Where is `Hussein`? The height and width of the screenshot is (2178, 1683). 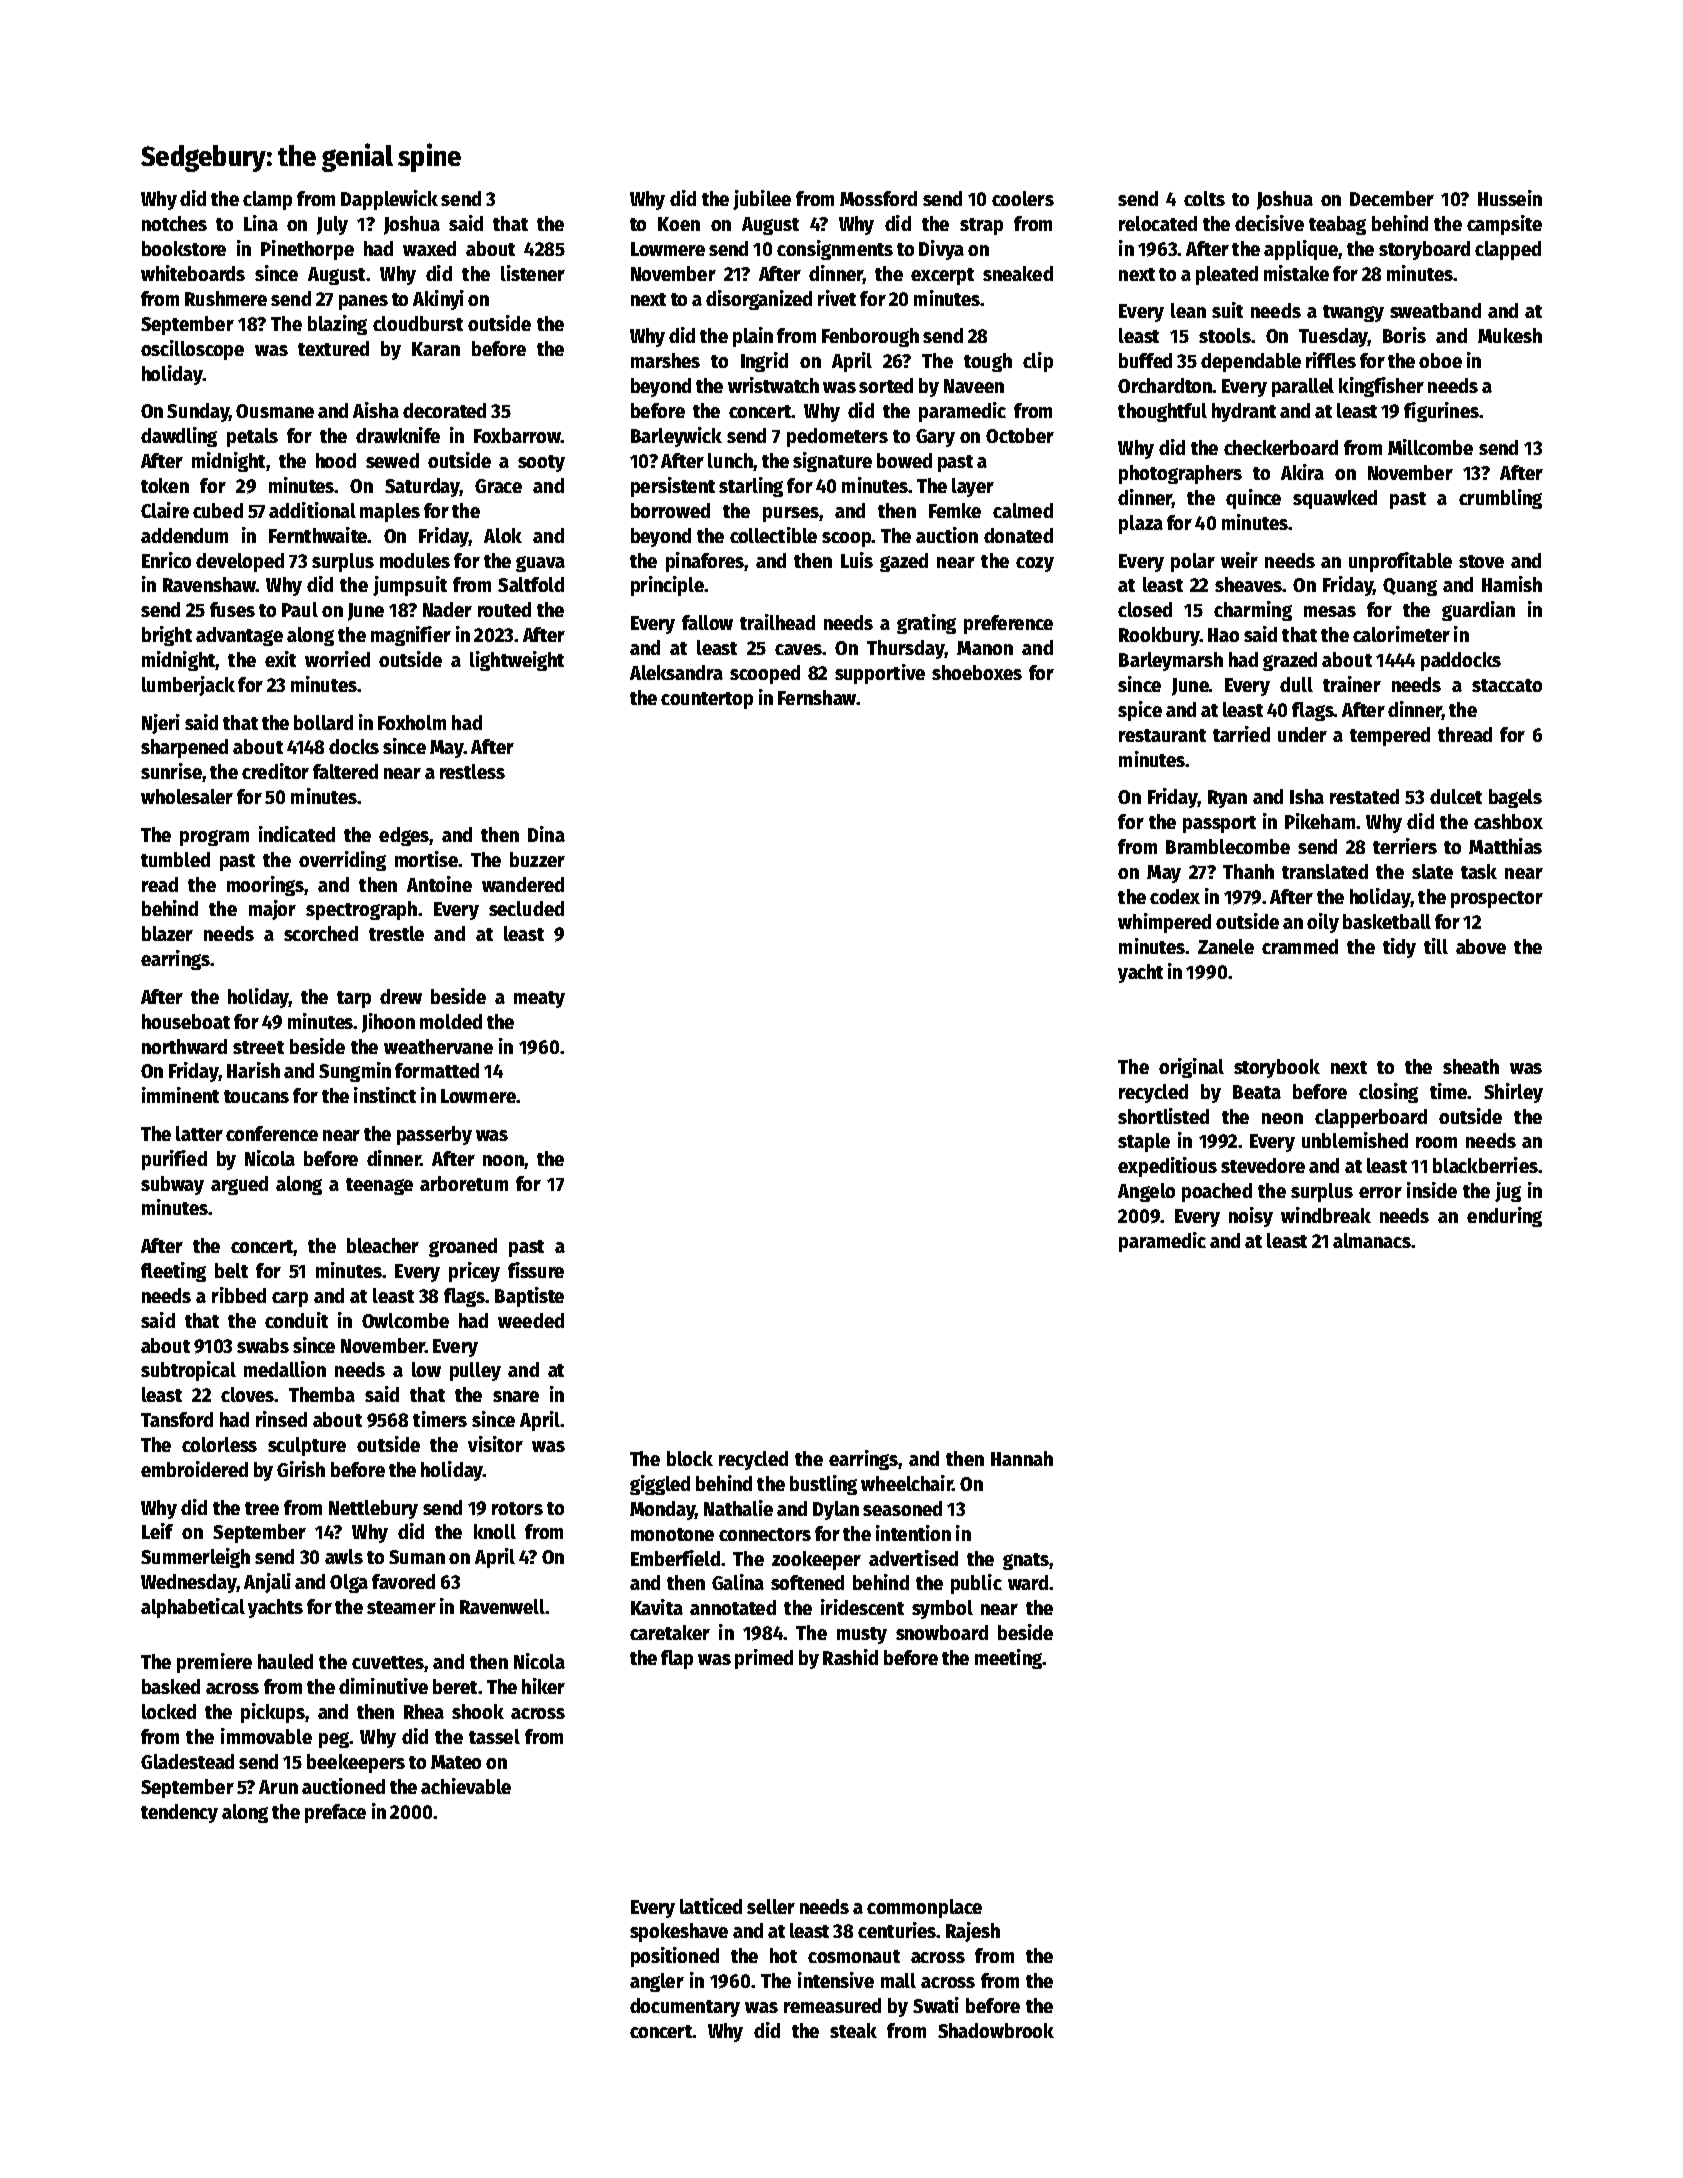
Hussein is located at coordinates (1510, 198).
